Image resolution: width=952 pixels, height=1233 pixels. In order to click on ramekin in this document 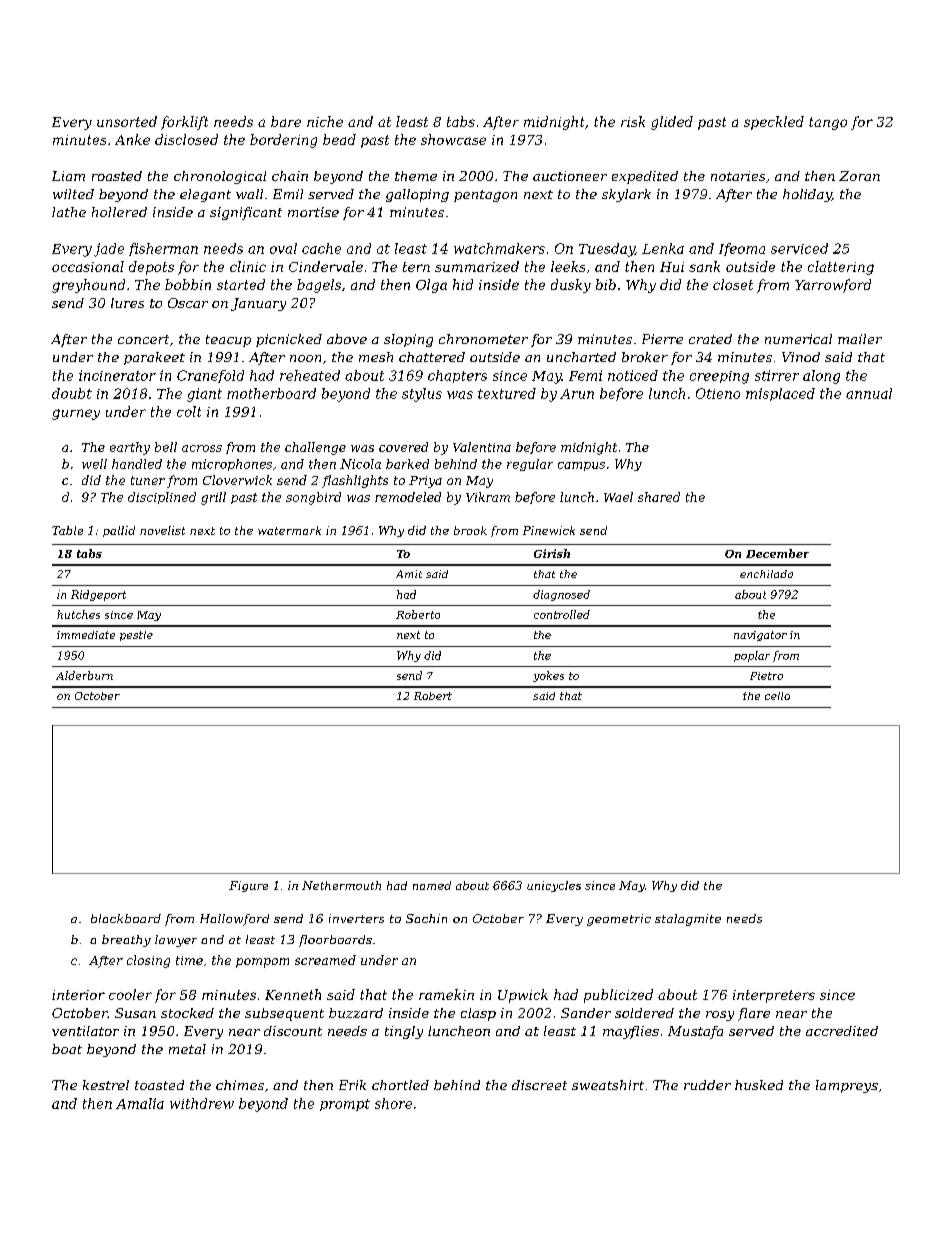, I will do `click(446, 994)`.
